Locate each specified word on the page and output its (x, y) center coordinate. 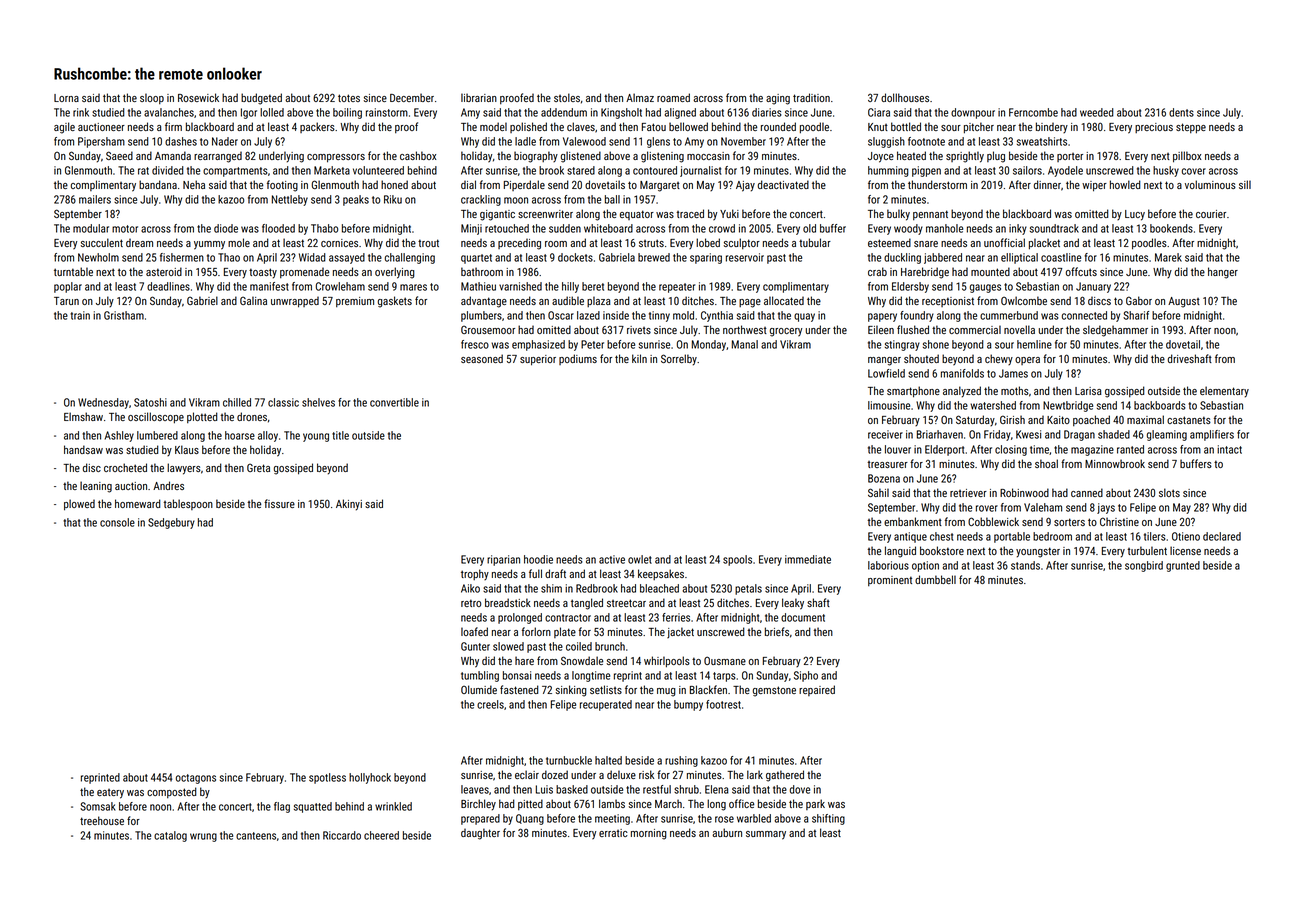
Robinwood (1024, 492)
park (815, 804)
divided (168, 170)
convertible (394, 402)
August (1184, 302)
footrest (723, 704)
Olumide (479, 689)
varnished (520, 286)
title (340, 435)
